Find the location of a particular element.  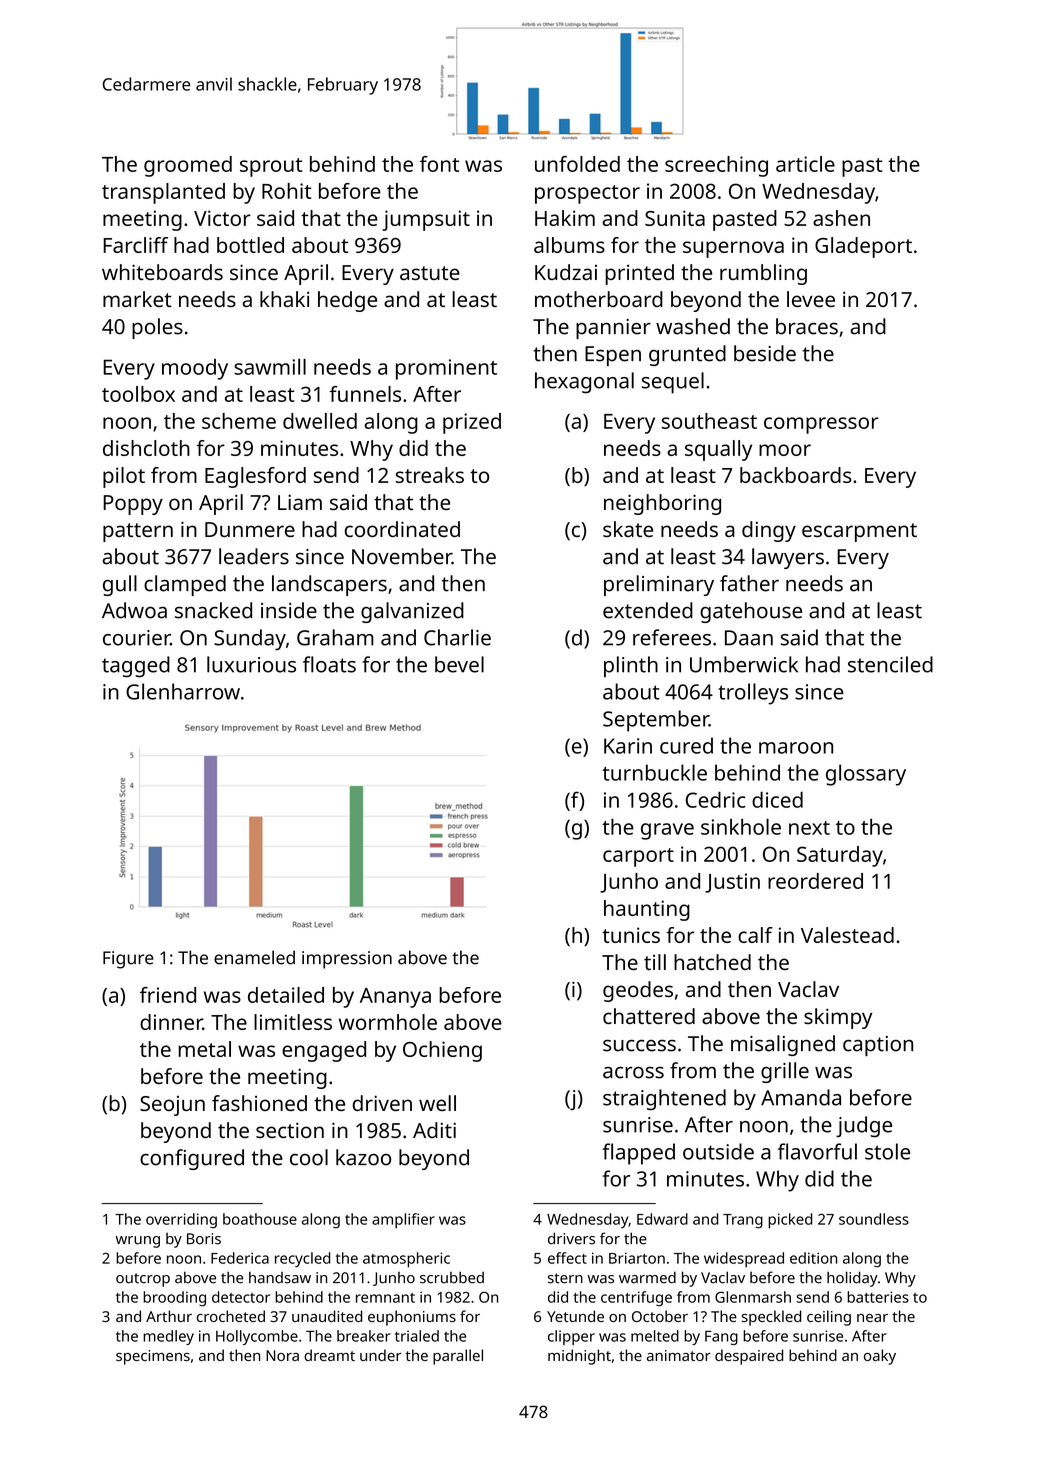

Nora is located at coordinates (282, 1355).
